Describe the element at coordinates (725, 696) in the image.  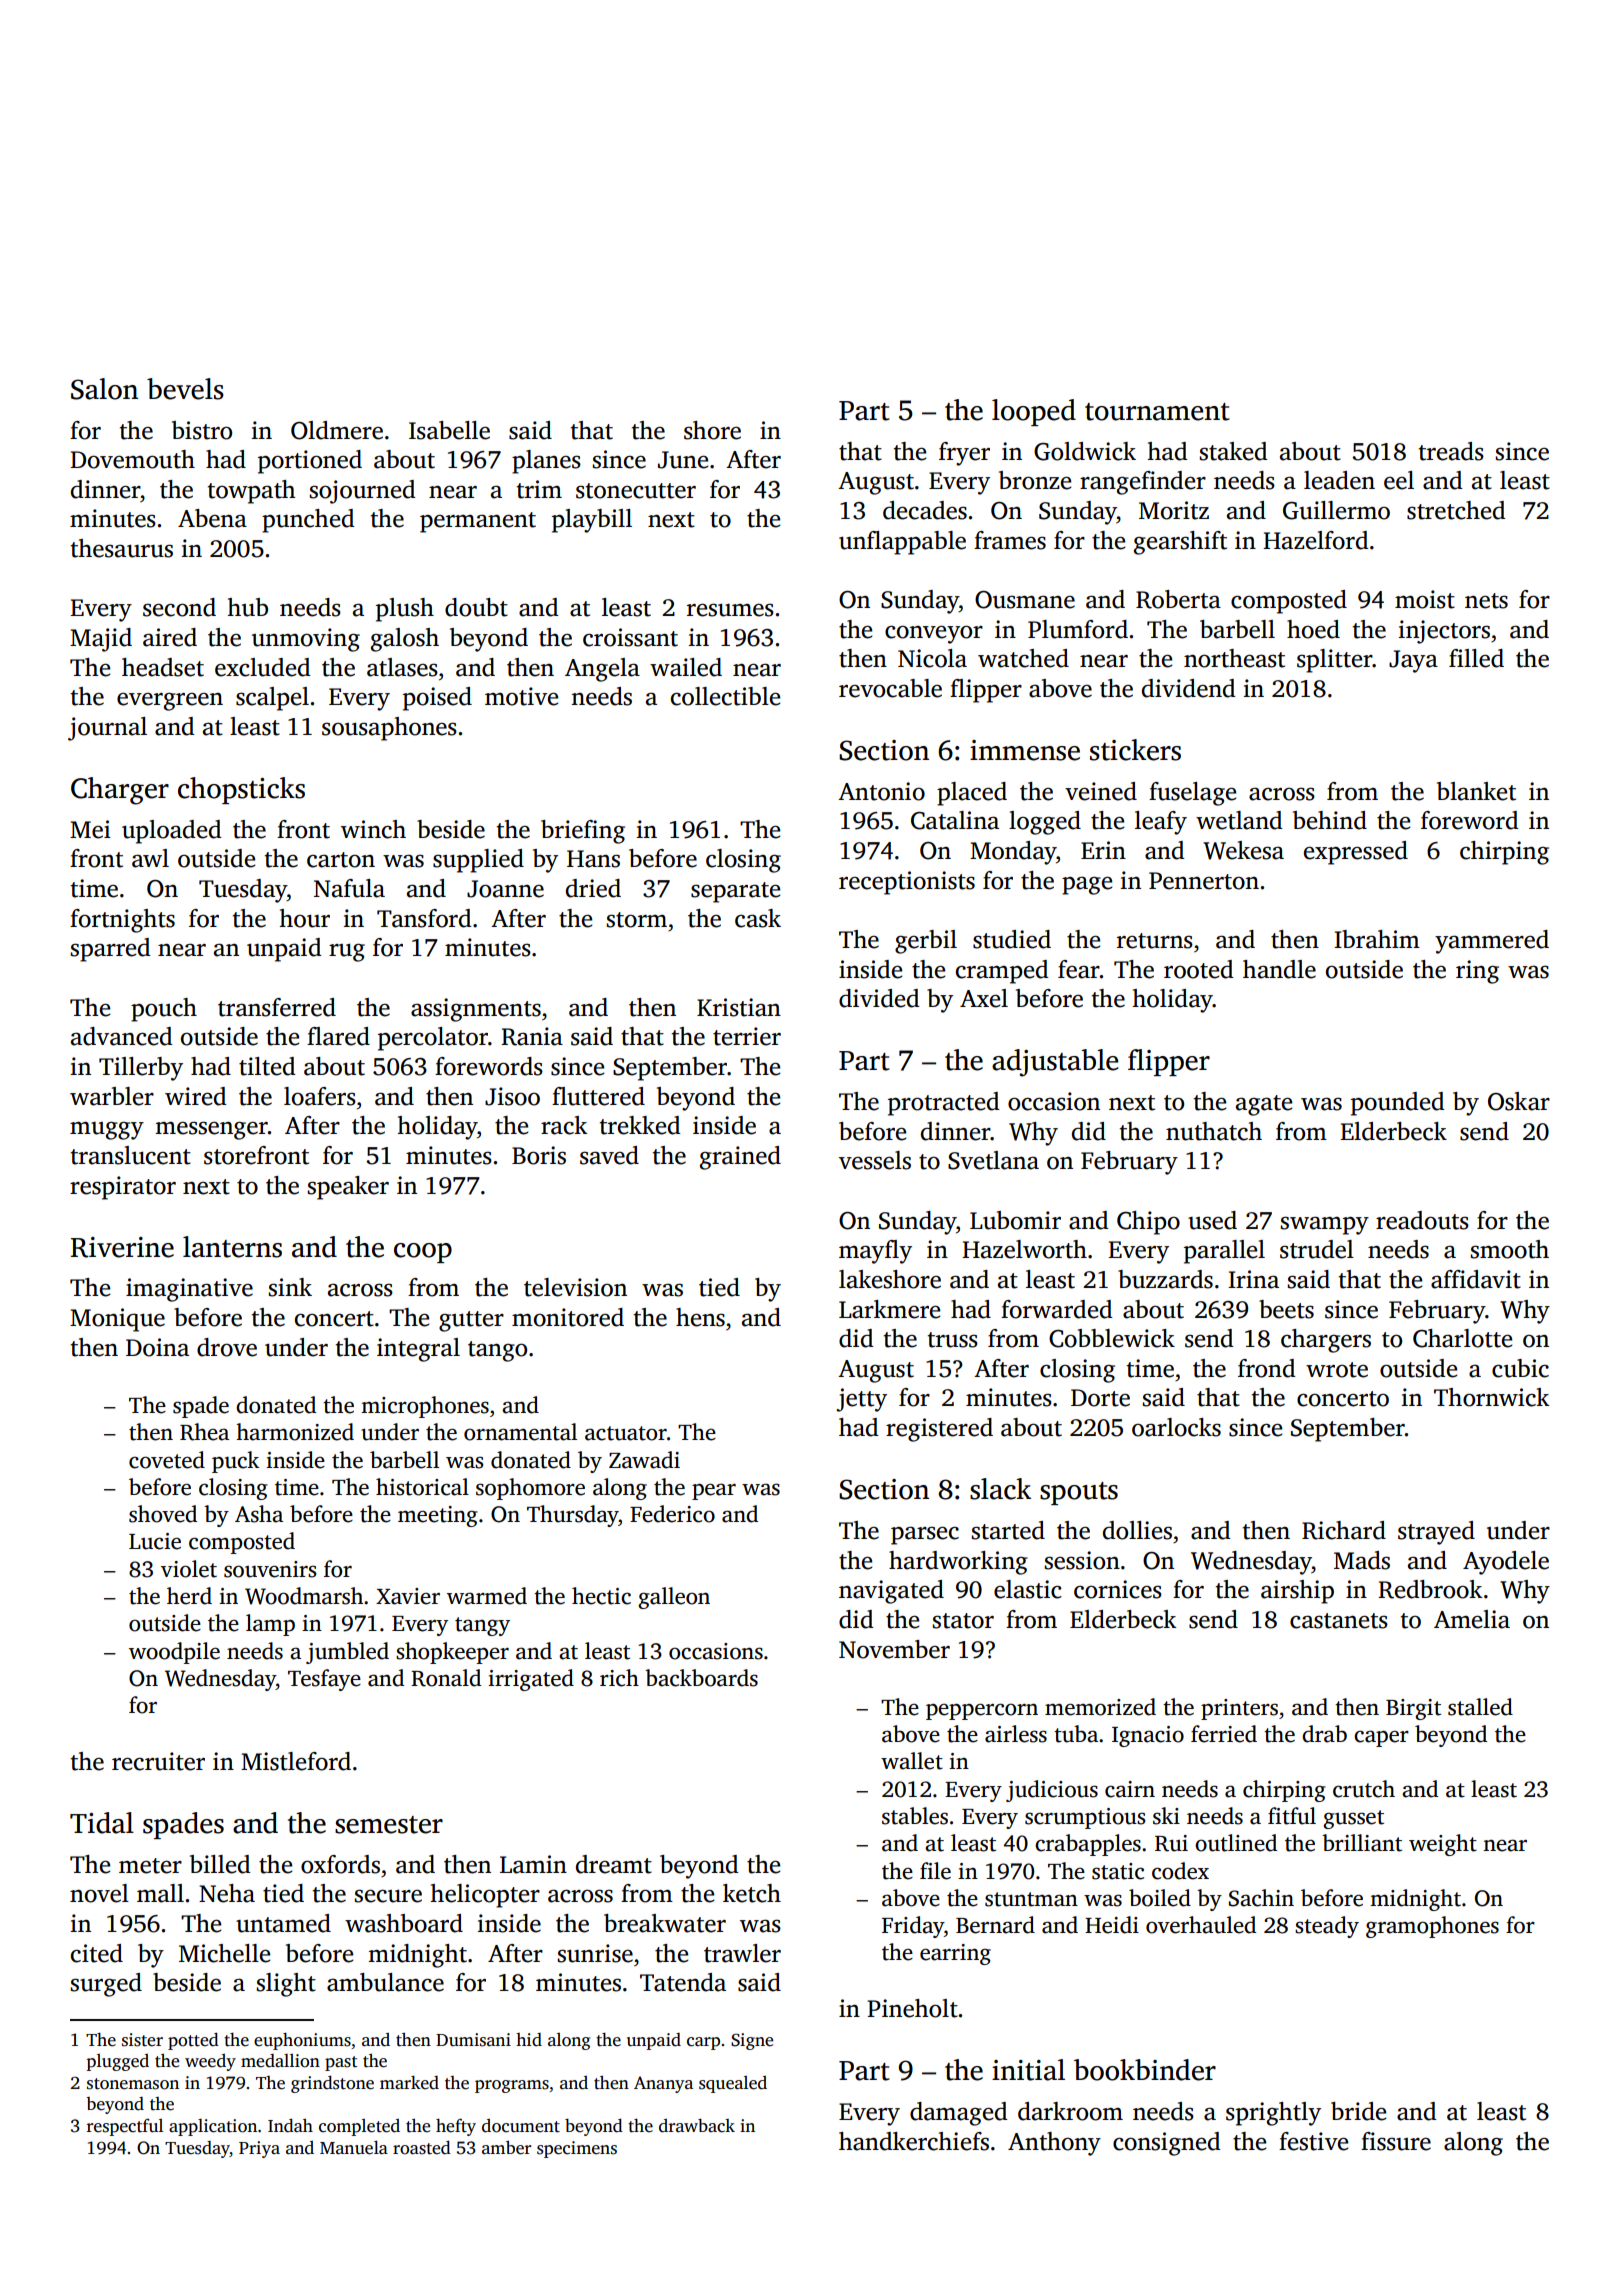
I see `collectible` at that location.
